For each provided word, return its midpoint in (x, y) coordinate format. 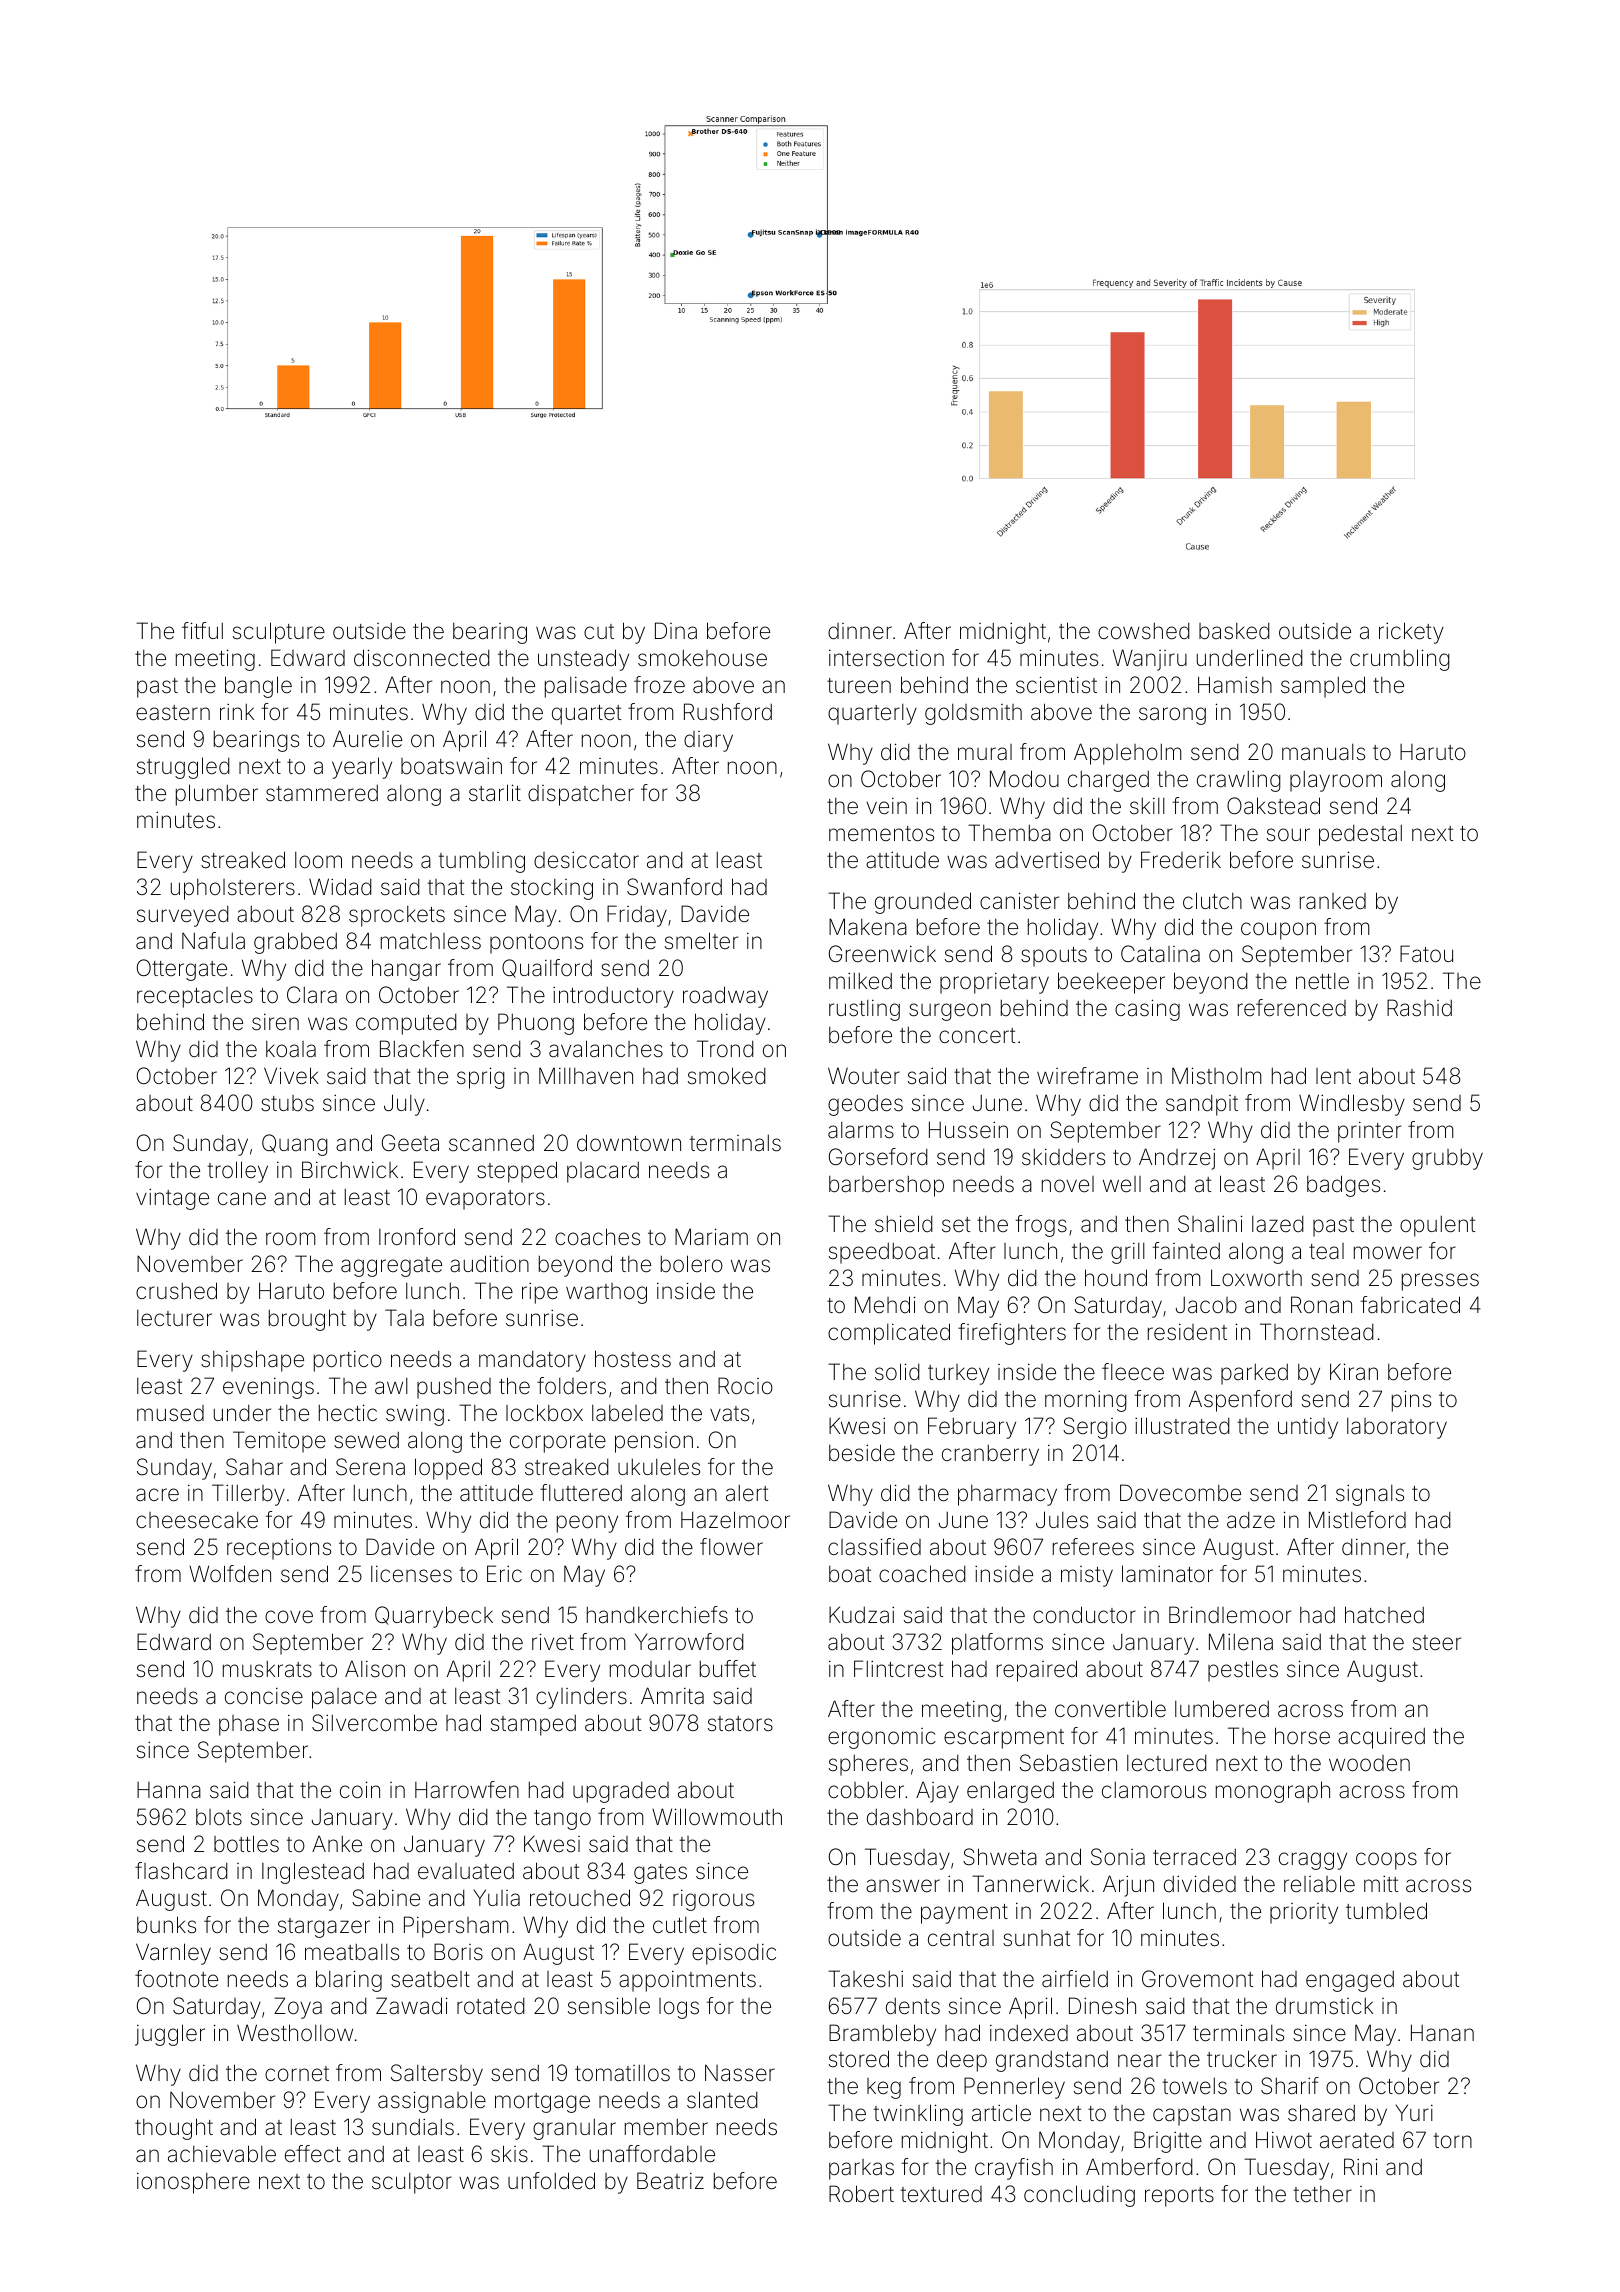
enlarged (1010, 1792)
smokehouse (702, 658)
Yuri (1414, 2112)
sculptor (412, 2183)
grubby (1447, 1159)
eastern (173, 713)
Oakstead (1273, 806)
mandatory (532, 1361)
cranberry (990, 1455)
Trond (725, 1049)
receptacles (195, 997)
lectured (1167, 1763)
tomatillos (622, 2073)
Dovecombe (1180, 1493)
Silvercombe (374, 1723)
